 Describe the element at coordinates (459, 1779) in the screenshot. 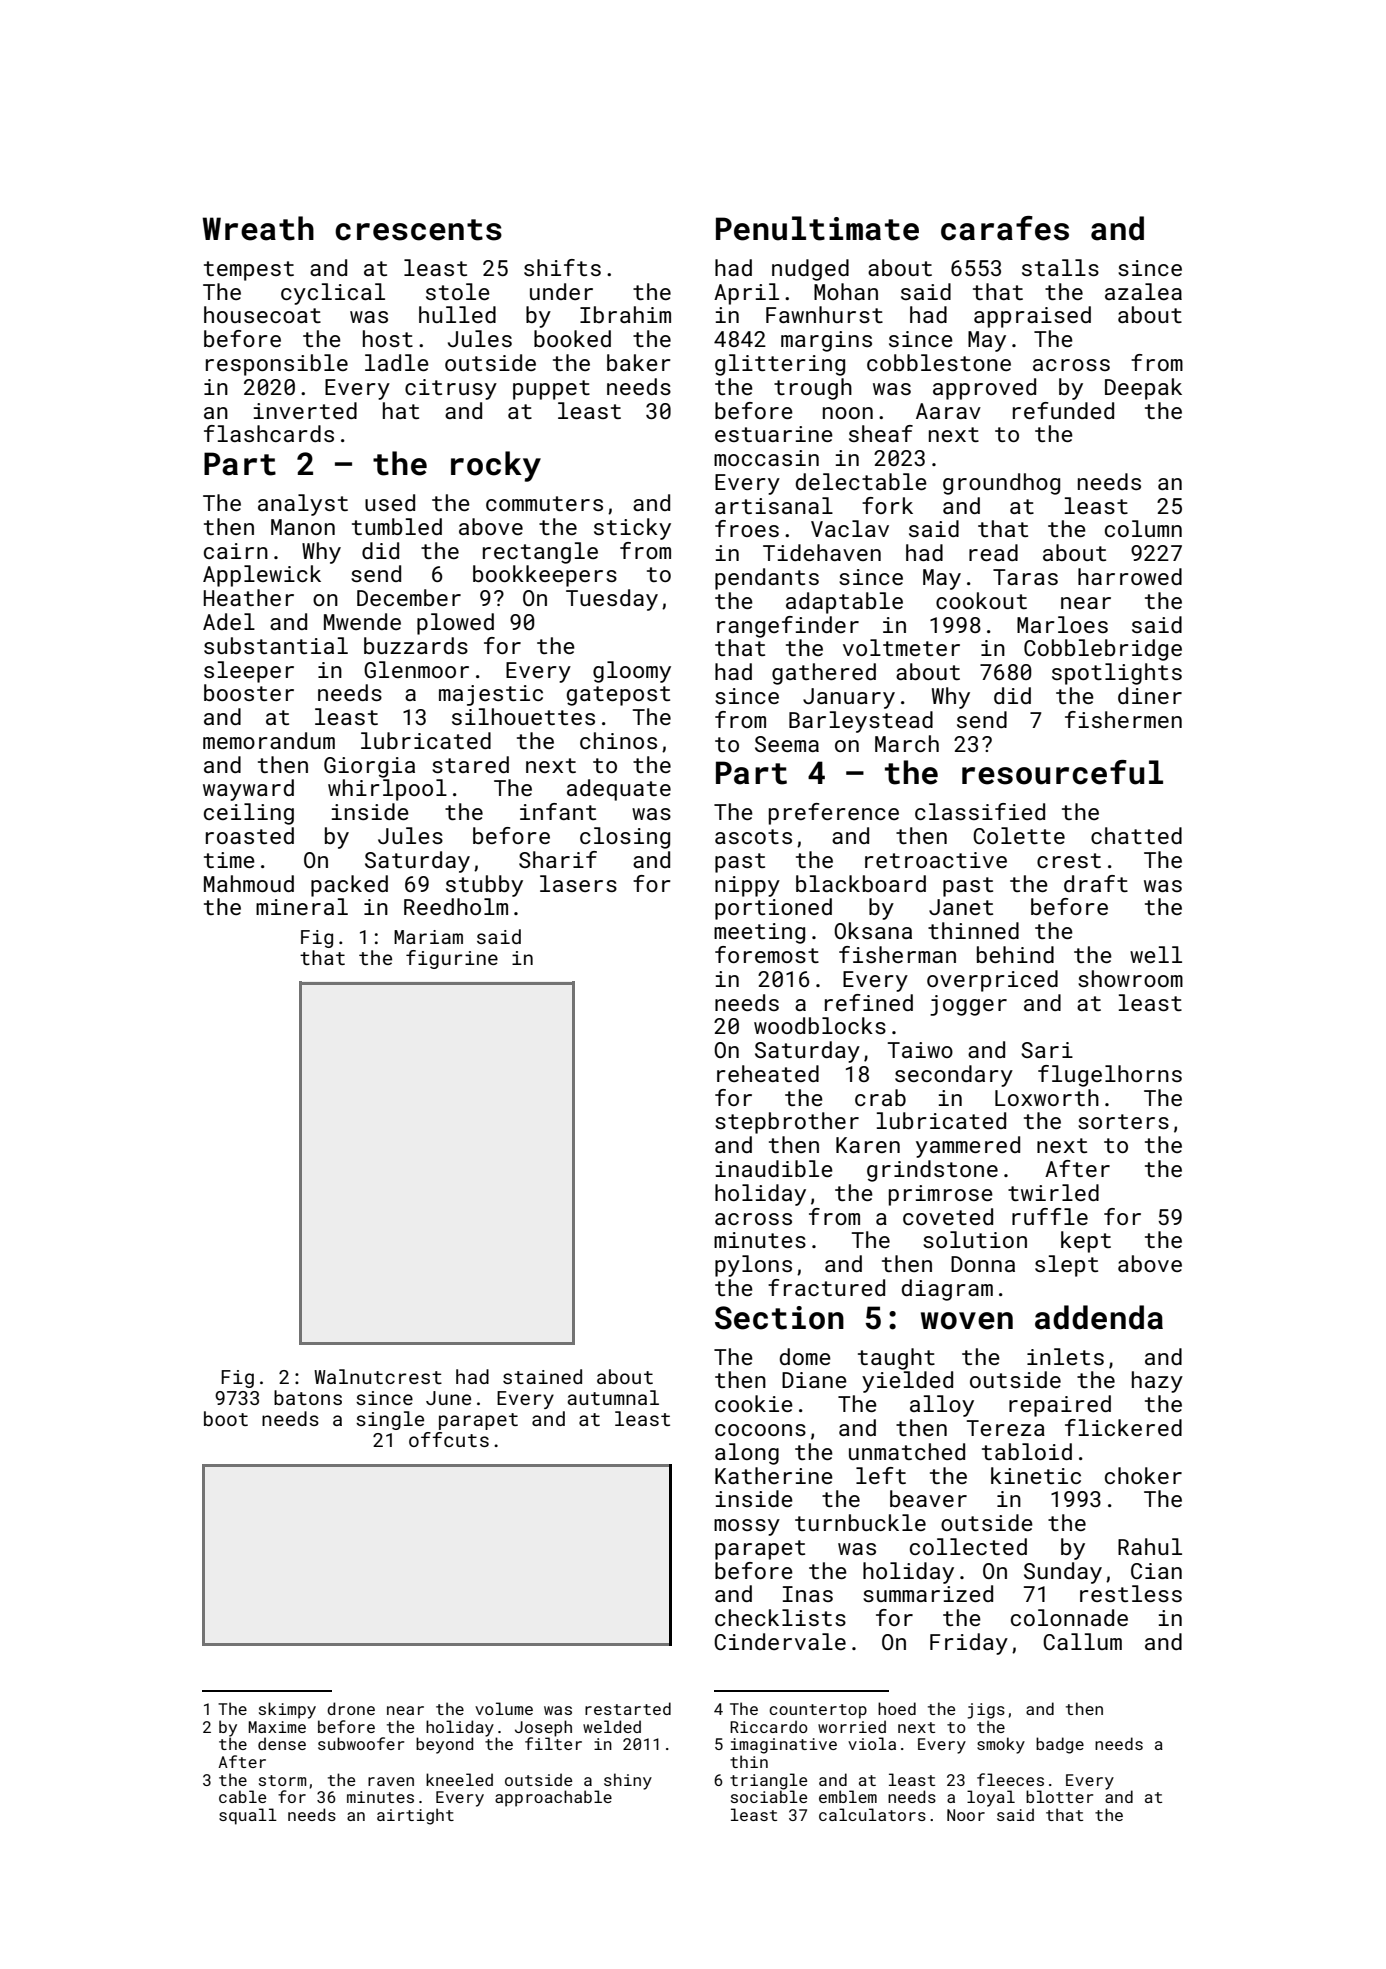

I see `kneeled` at that location.
